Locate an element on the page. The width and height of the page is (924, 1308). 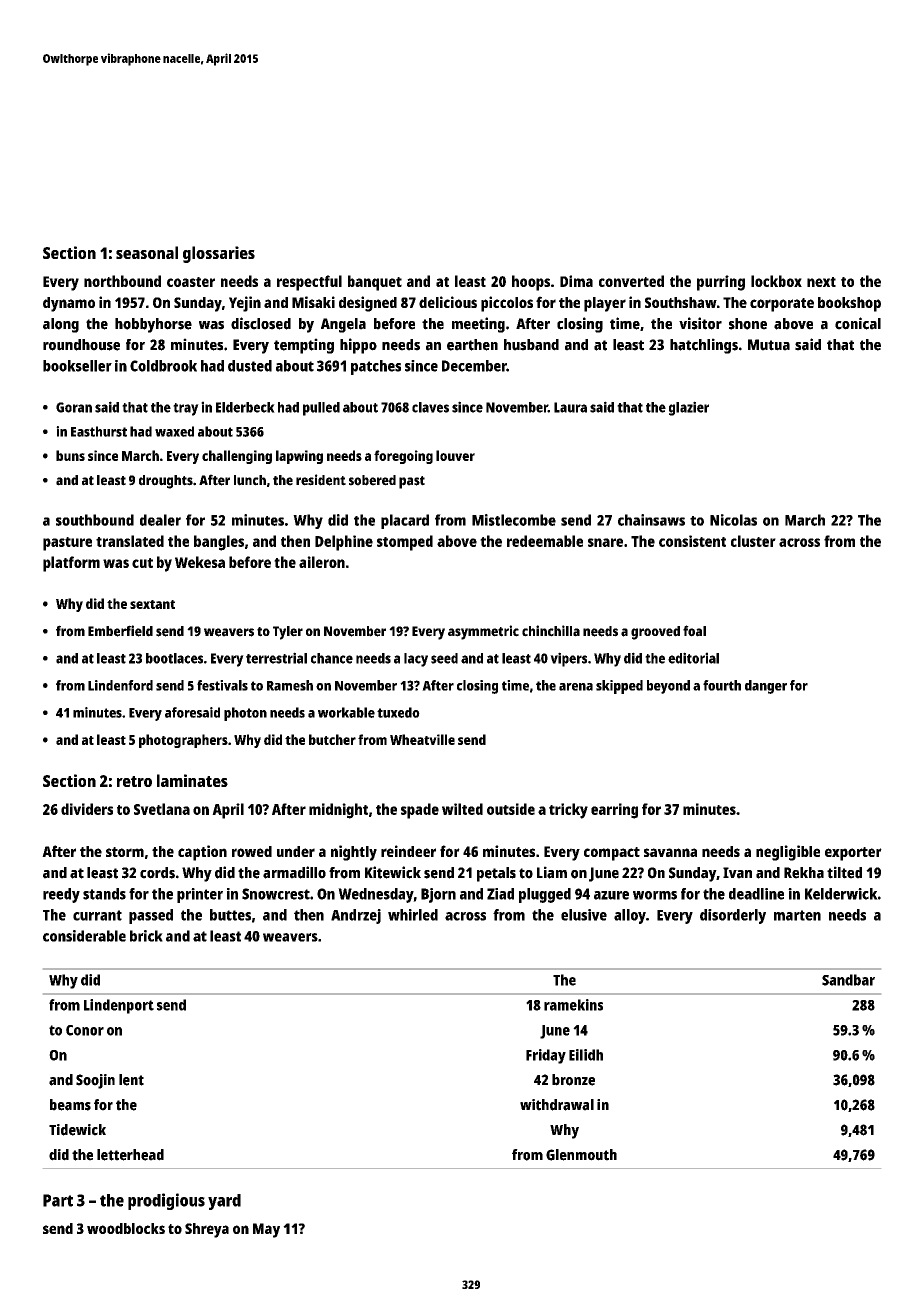
dividers is located at coordinates (87, 809).
